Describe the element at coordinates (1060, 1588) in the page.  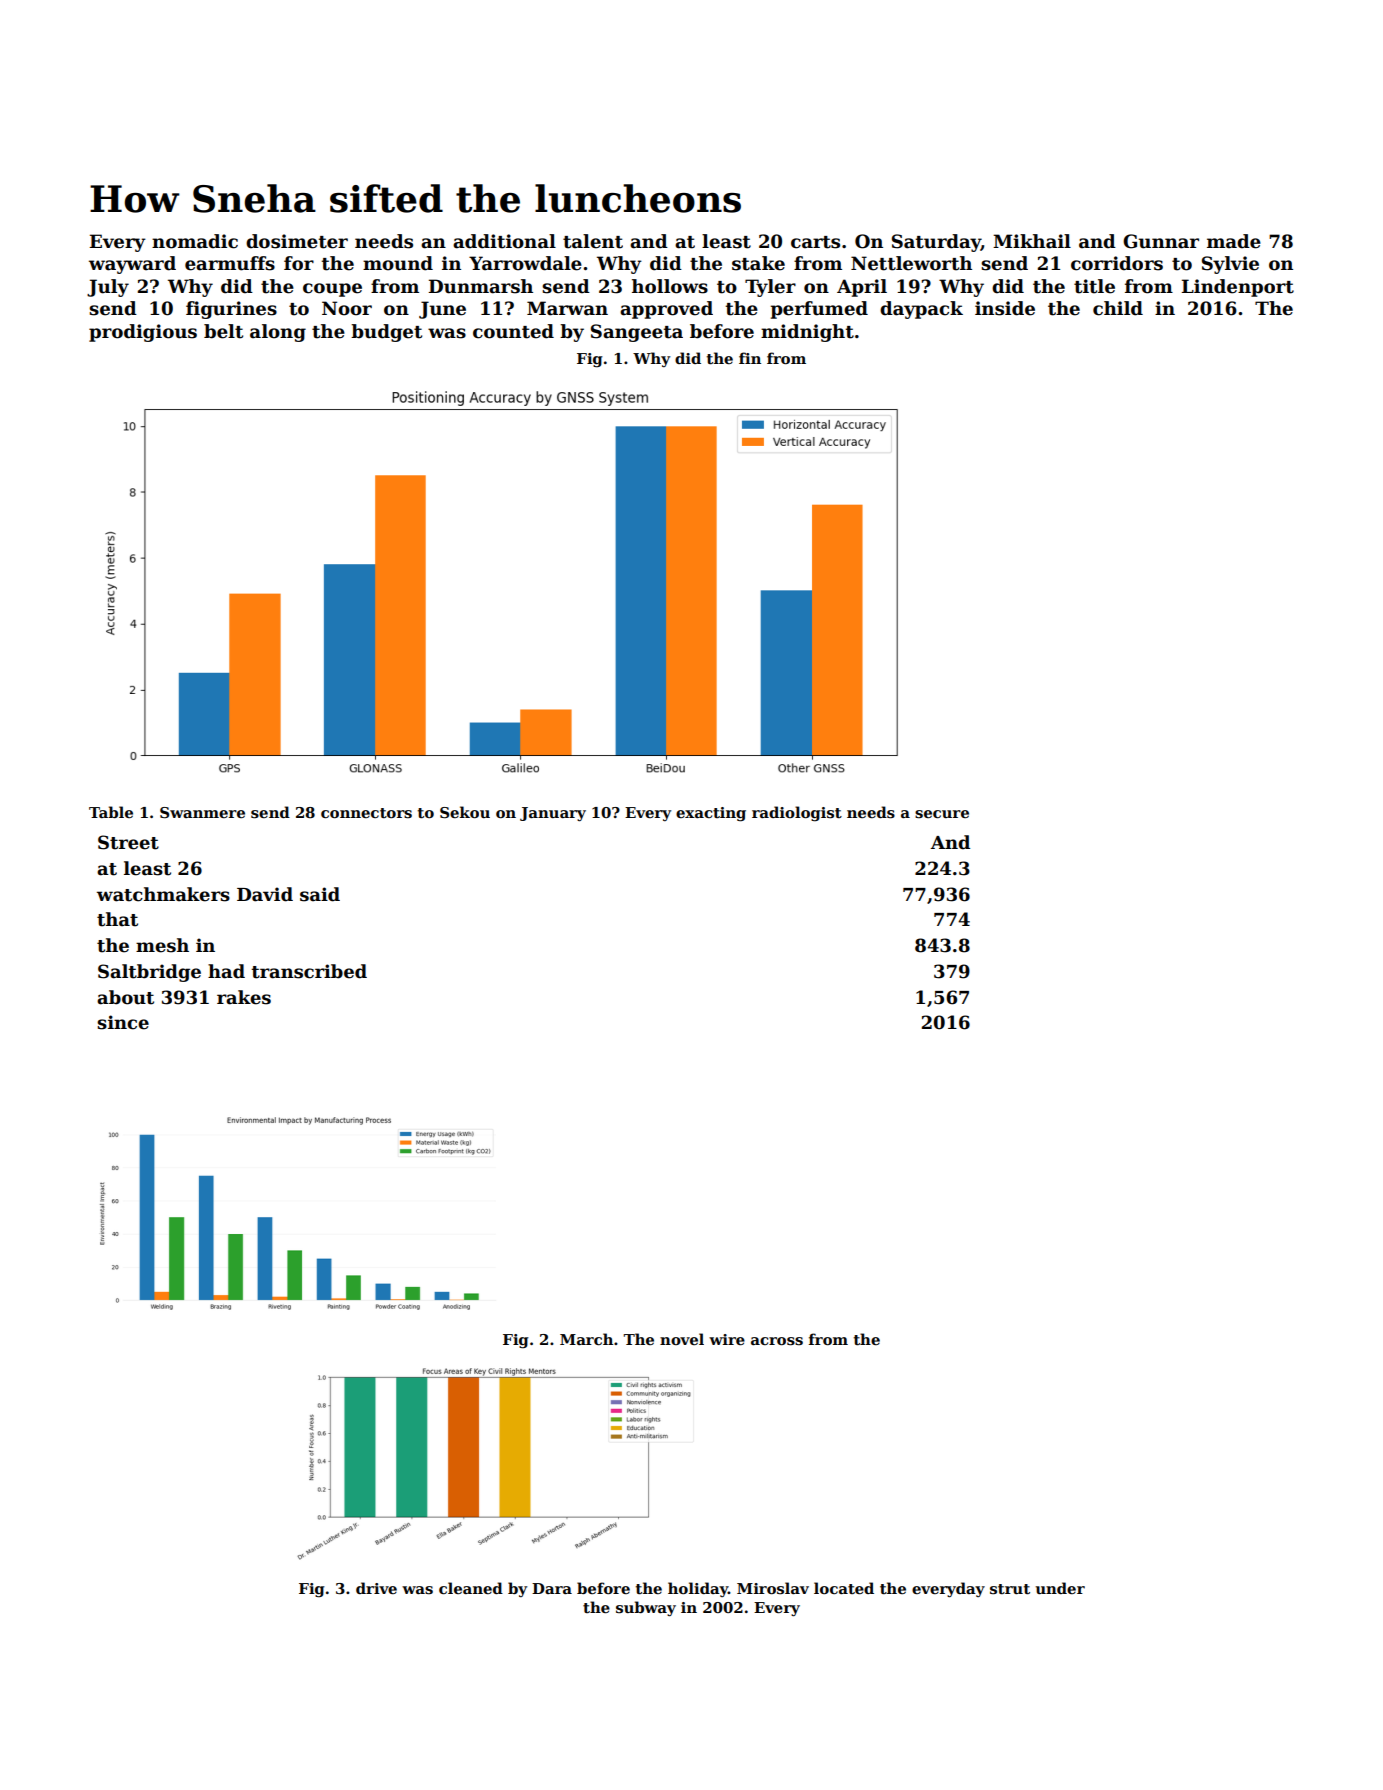
I see `under` at that location.
